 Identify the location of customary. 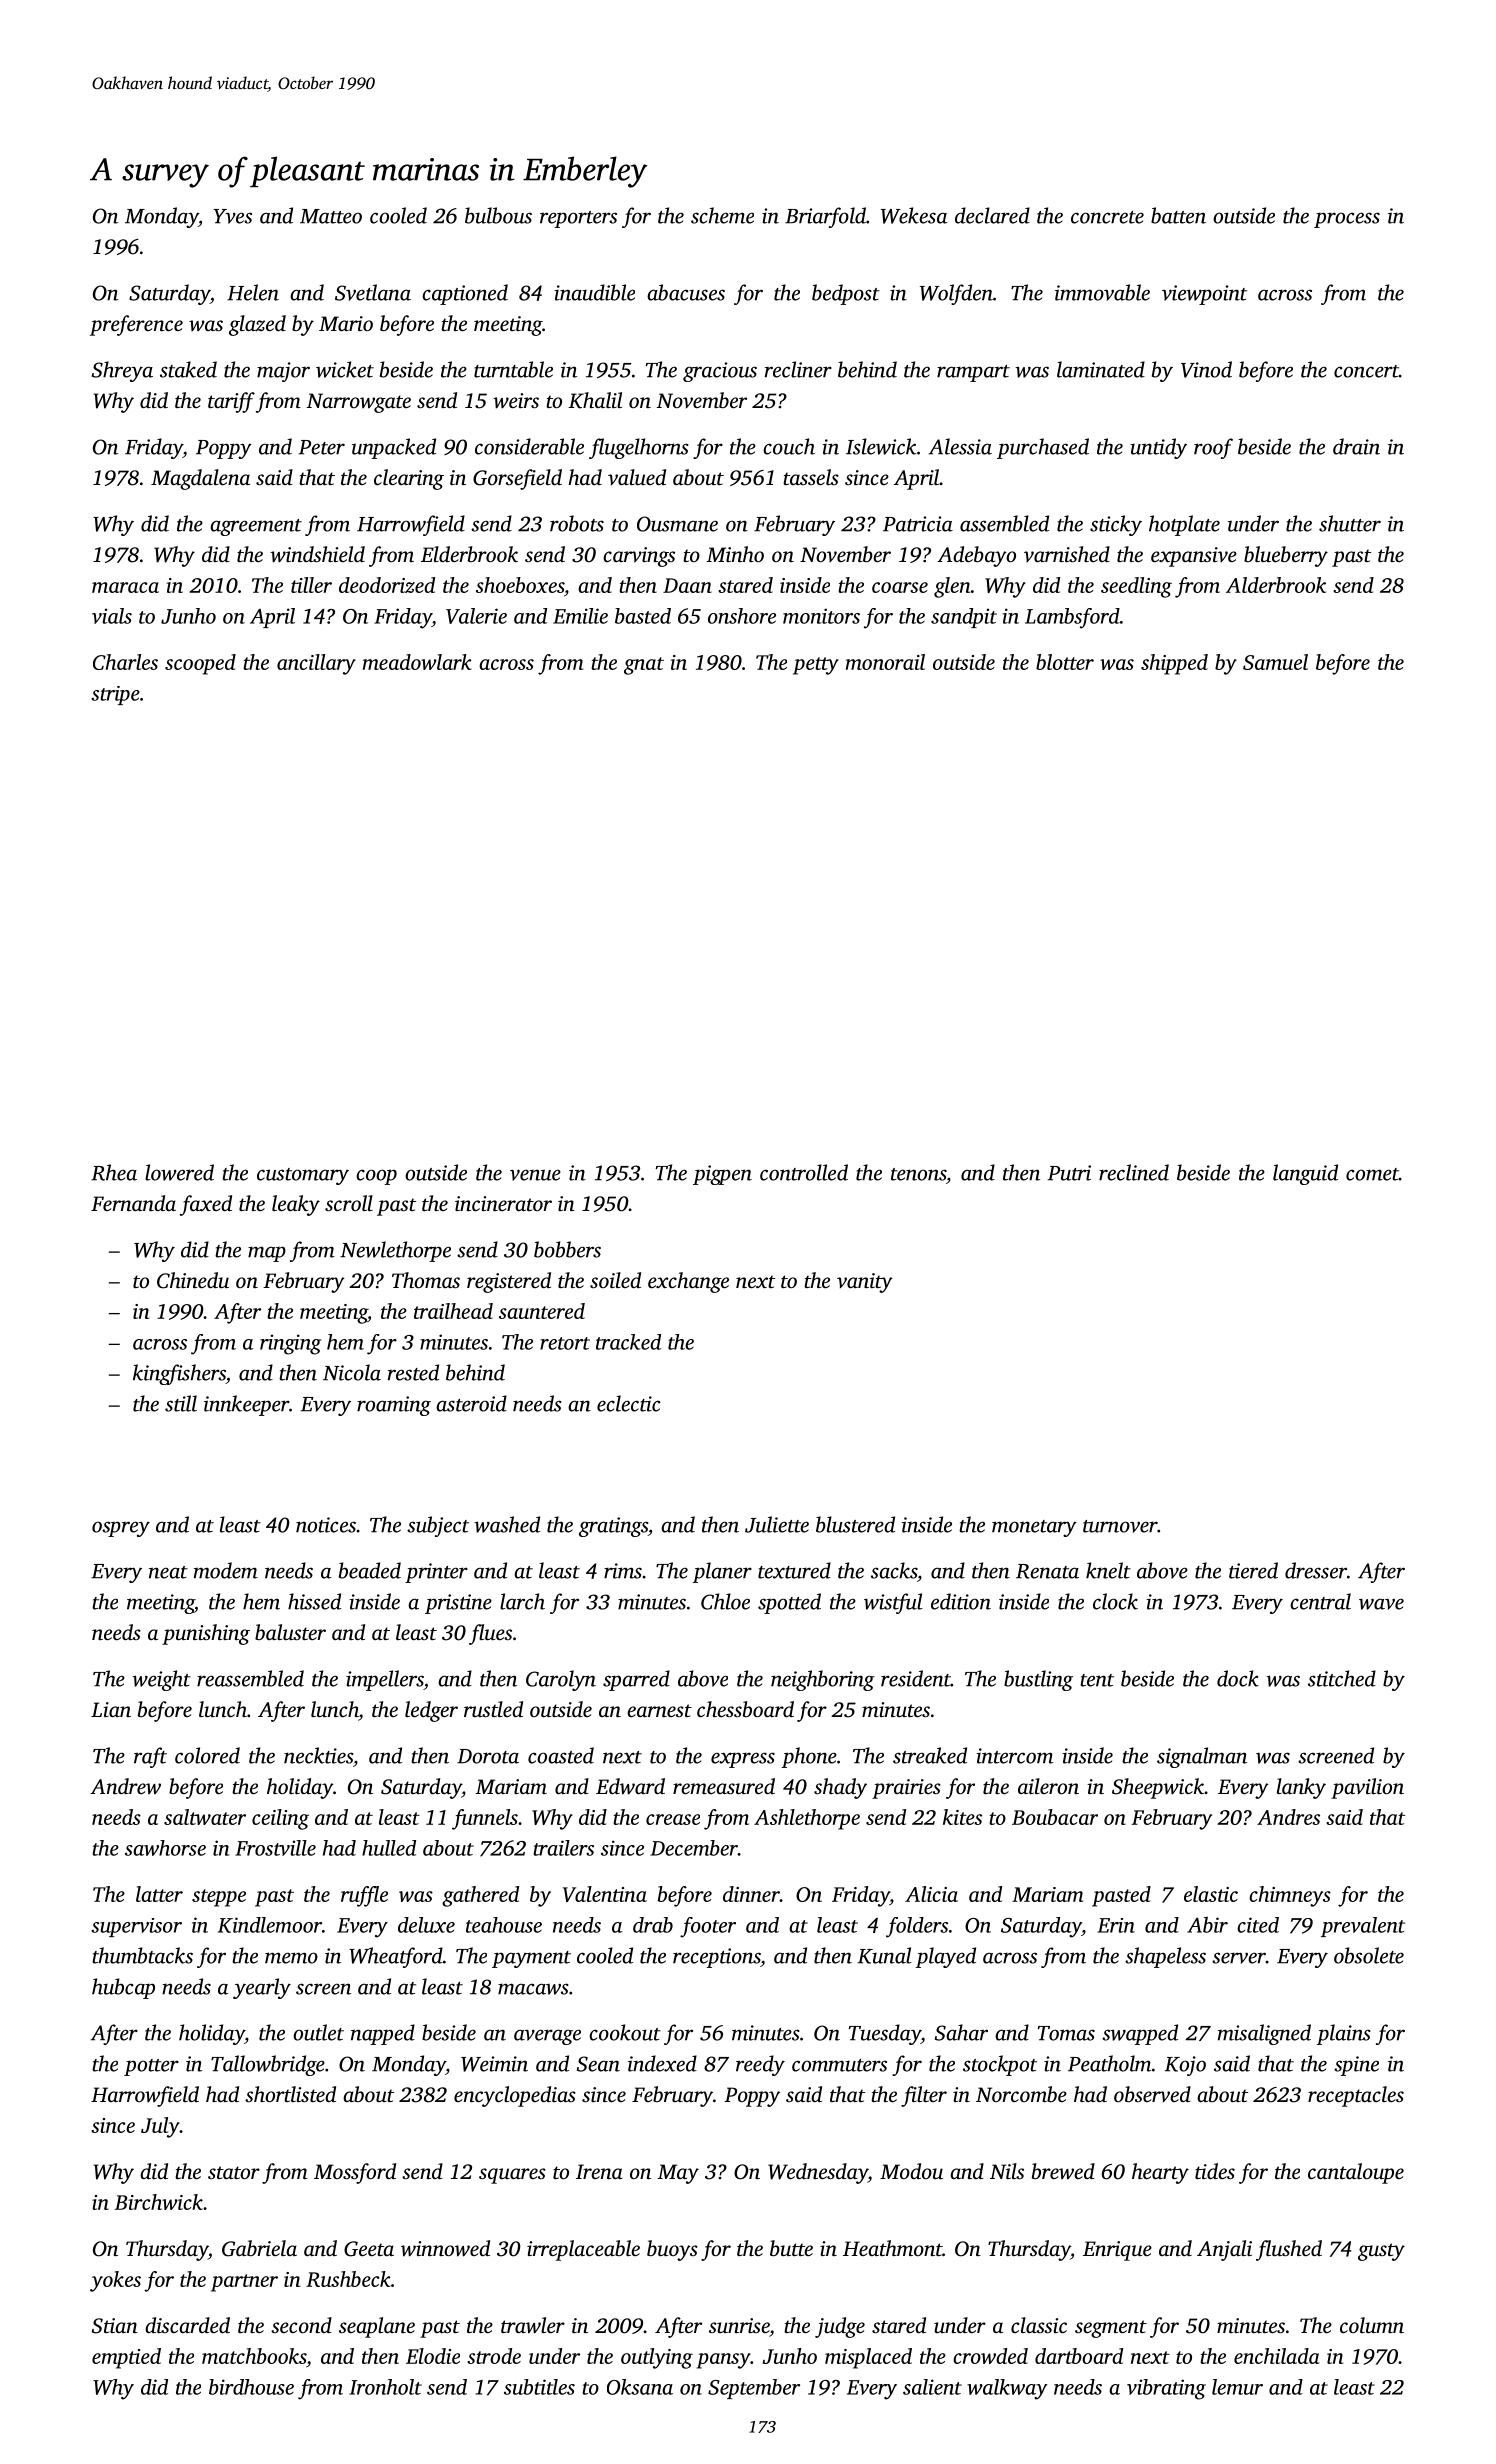
(303, 1176).
